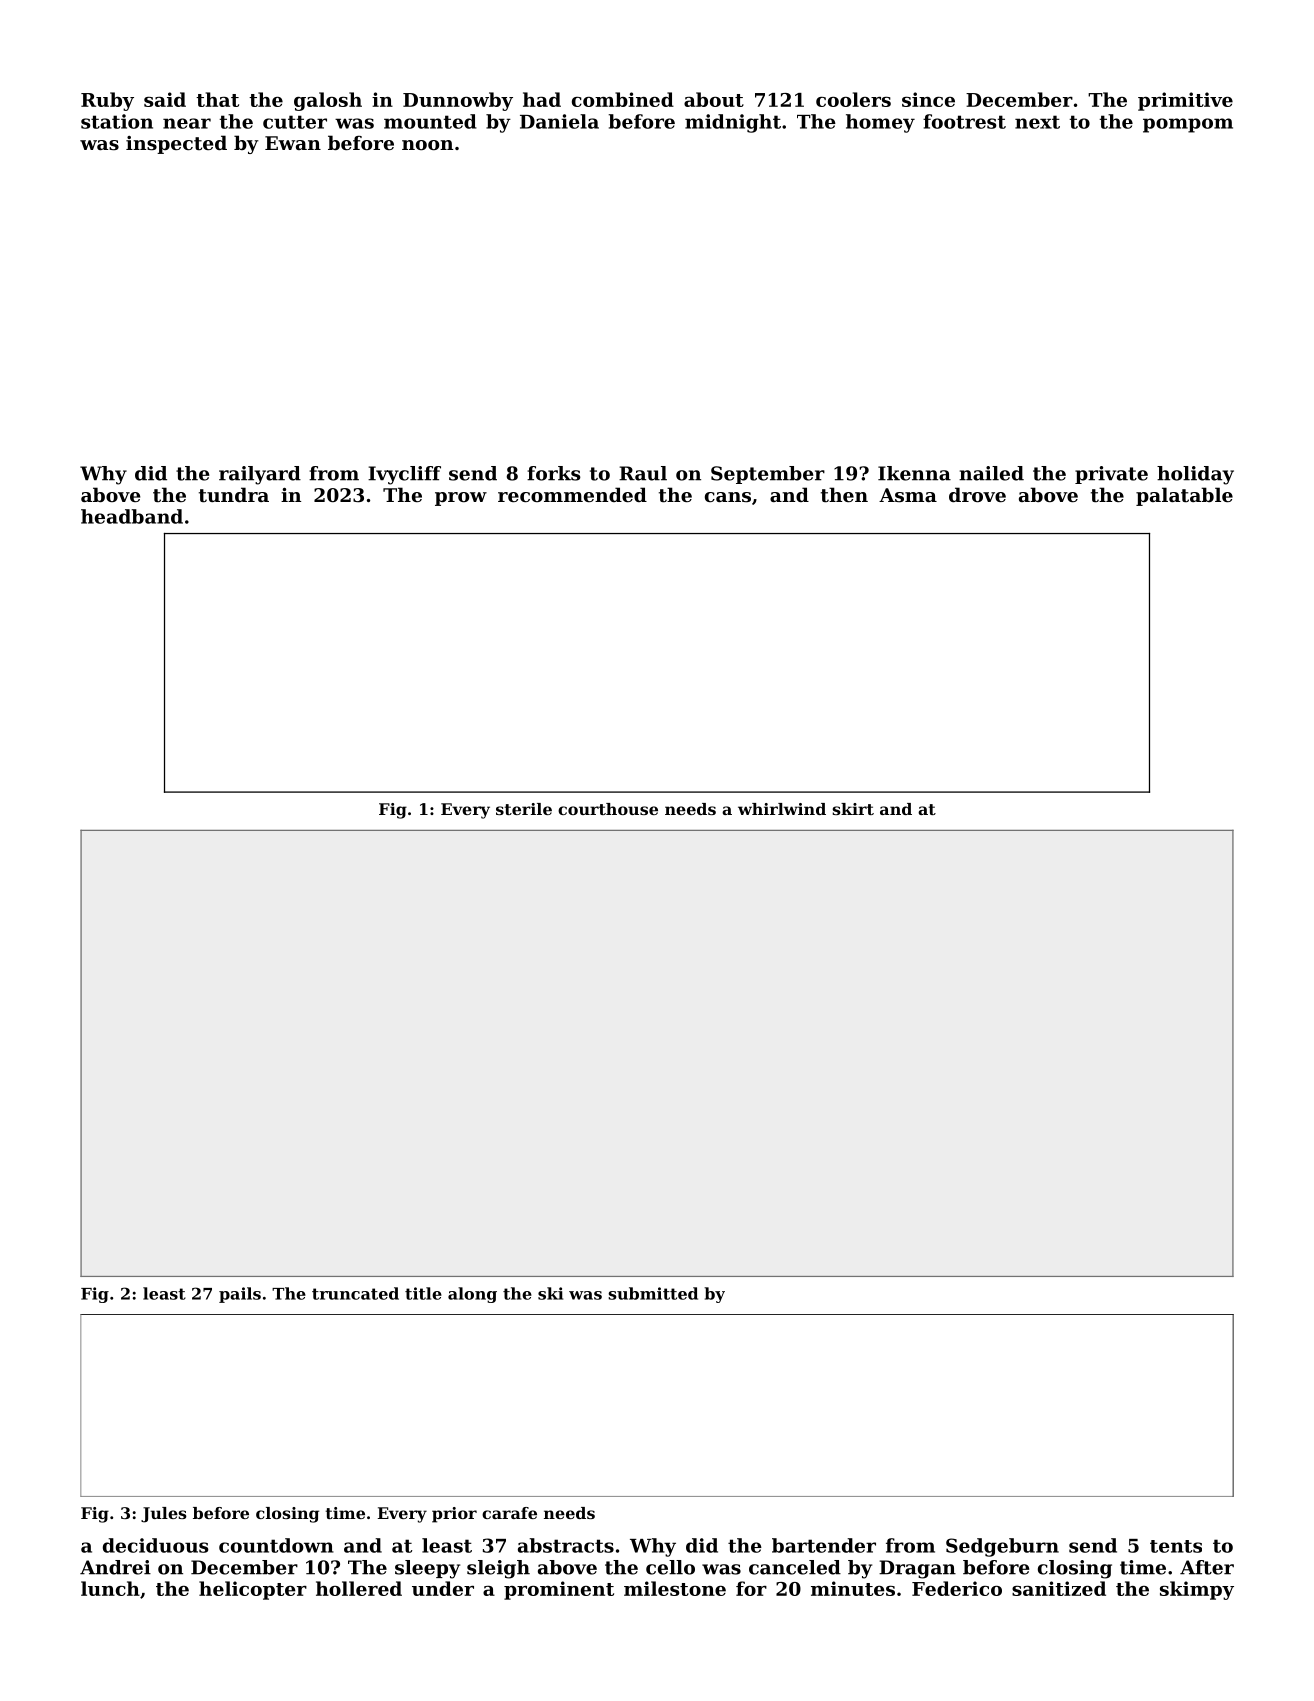 This screenshot has width=1314, height=1701. I want to click on sterile, so click(524, 809).
